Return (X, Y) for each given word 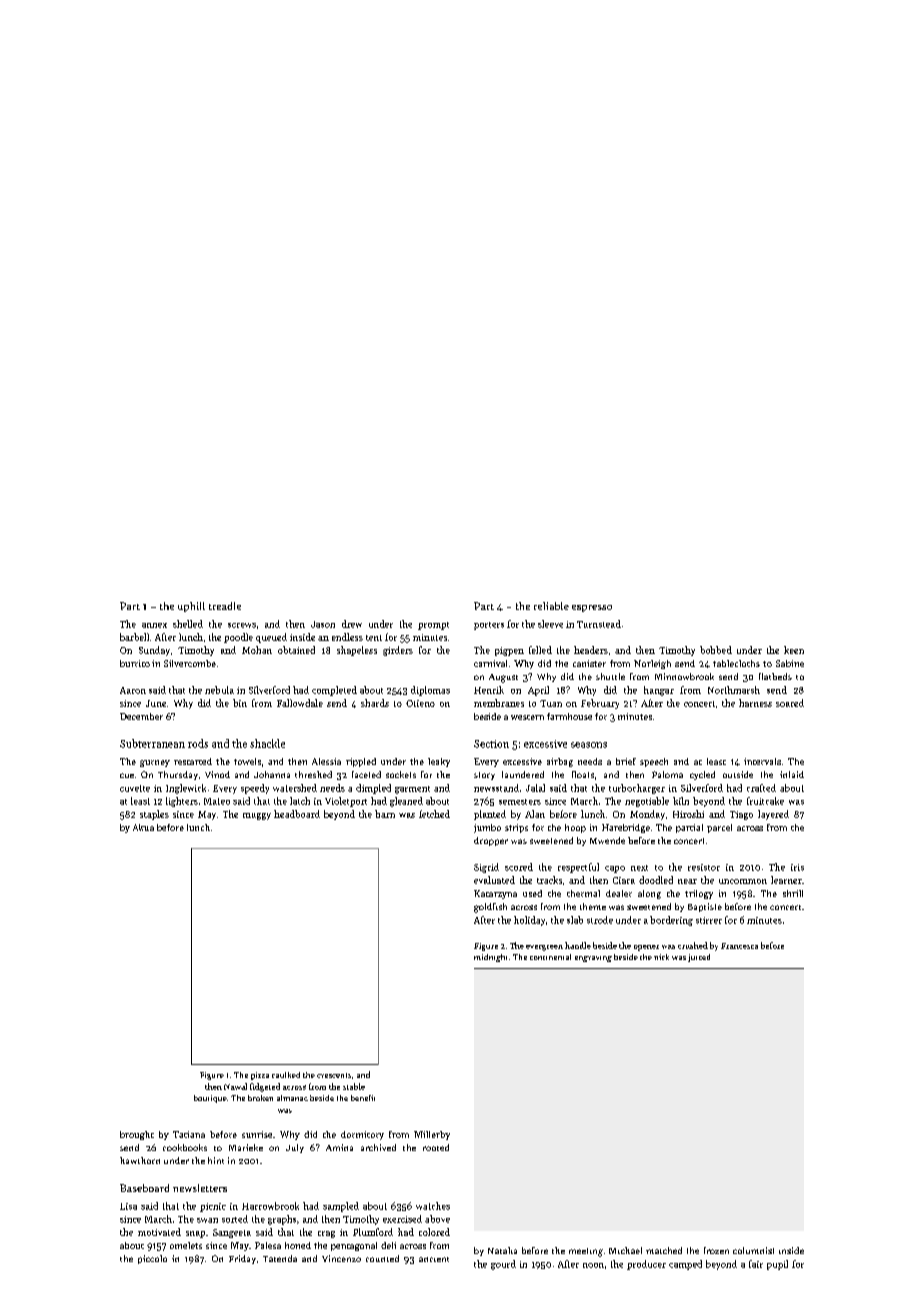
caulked (286, 1075)
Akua (143, 827)
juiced (699, 958)
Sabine (790, 663)
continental (550, 957)
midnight (490, 958)
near (687, 881)
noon (593, 1265)
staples (154, 815)
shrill (793, 893)
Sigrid (486, 868)
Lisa (128, 1206)
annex (154, 625)
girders (398, 651)
